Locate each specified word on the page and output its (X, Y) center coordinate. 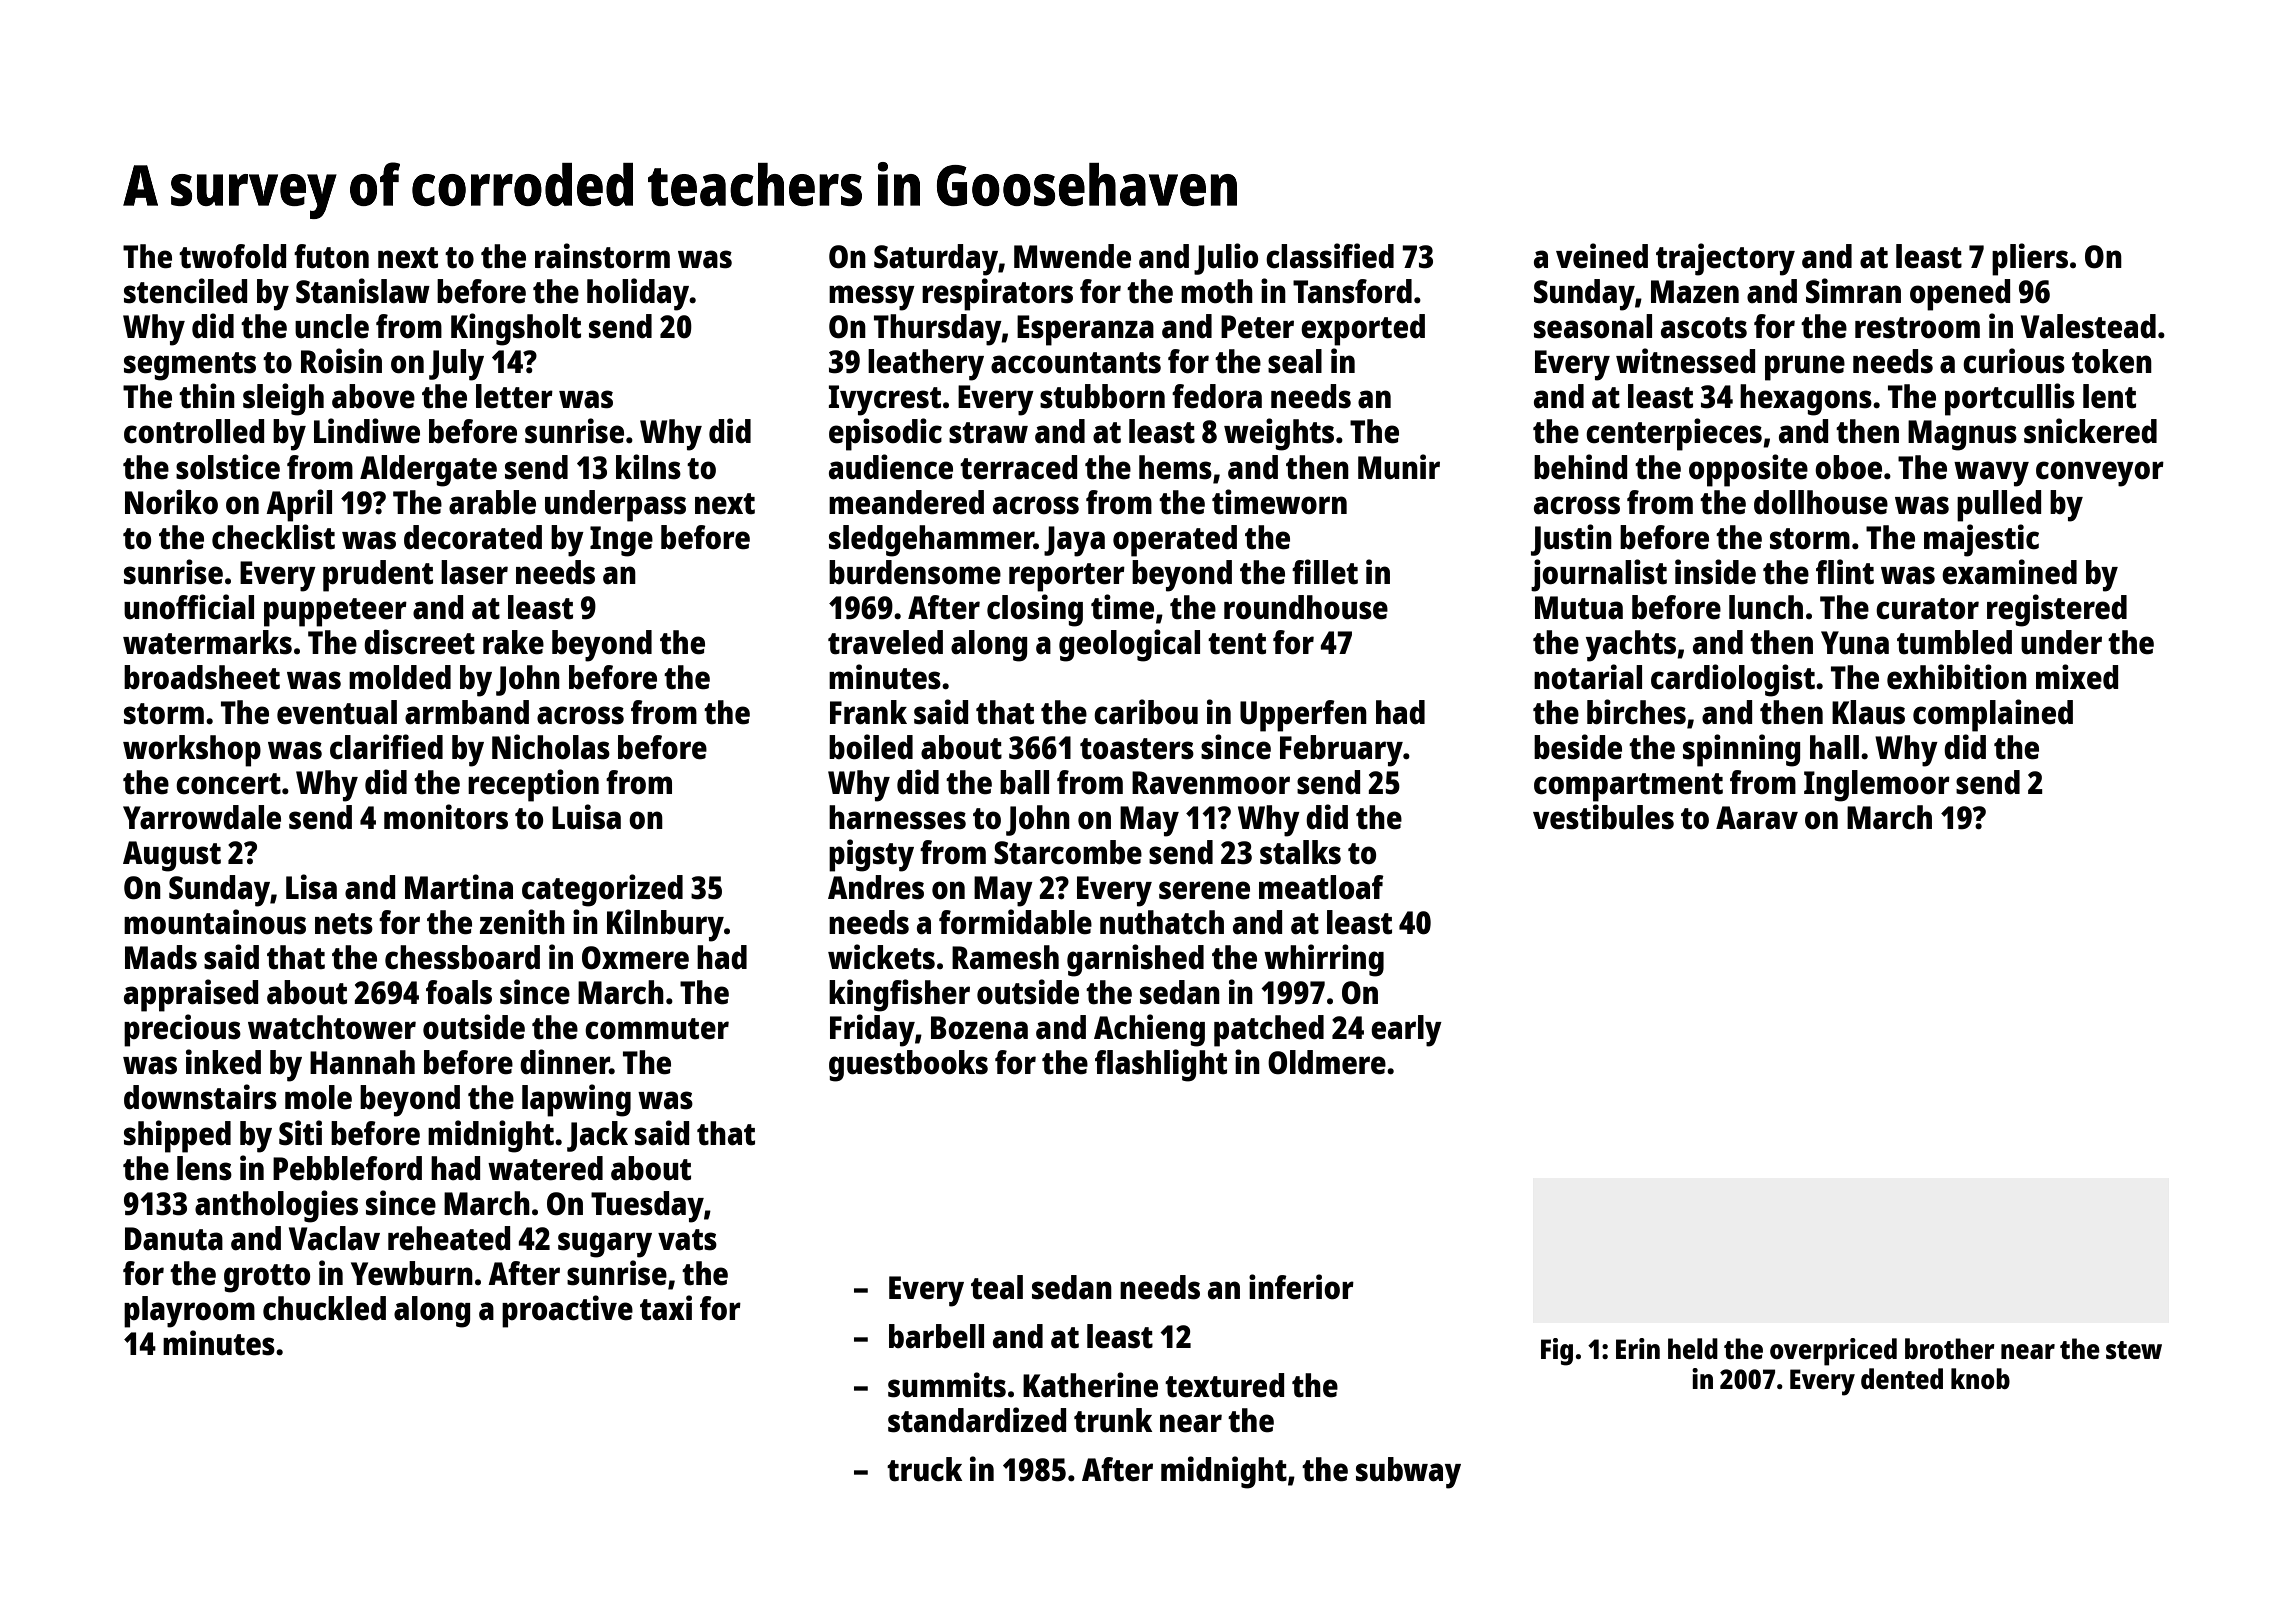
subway (1408, 1473)
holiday (638, 294)
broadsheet (202, 677)
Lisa (311, 887)
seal (1295, 361)
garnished (1135, 960)
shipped (177, 1136)
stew (2134, 1350)
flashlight (1161, 1065)
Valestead (2088, 326)
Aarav (1757, 817)
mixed (2077, 677)
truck (924, 1469)
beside (1578, 747)
